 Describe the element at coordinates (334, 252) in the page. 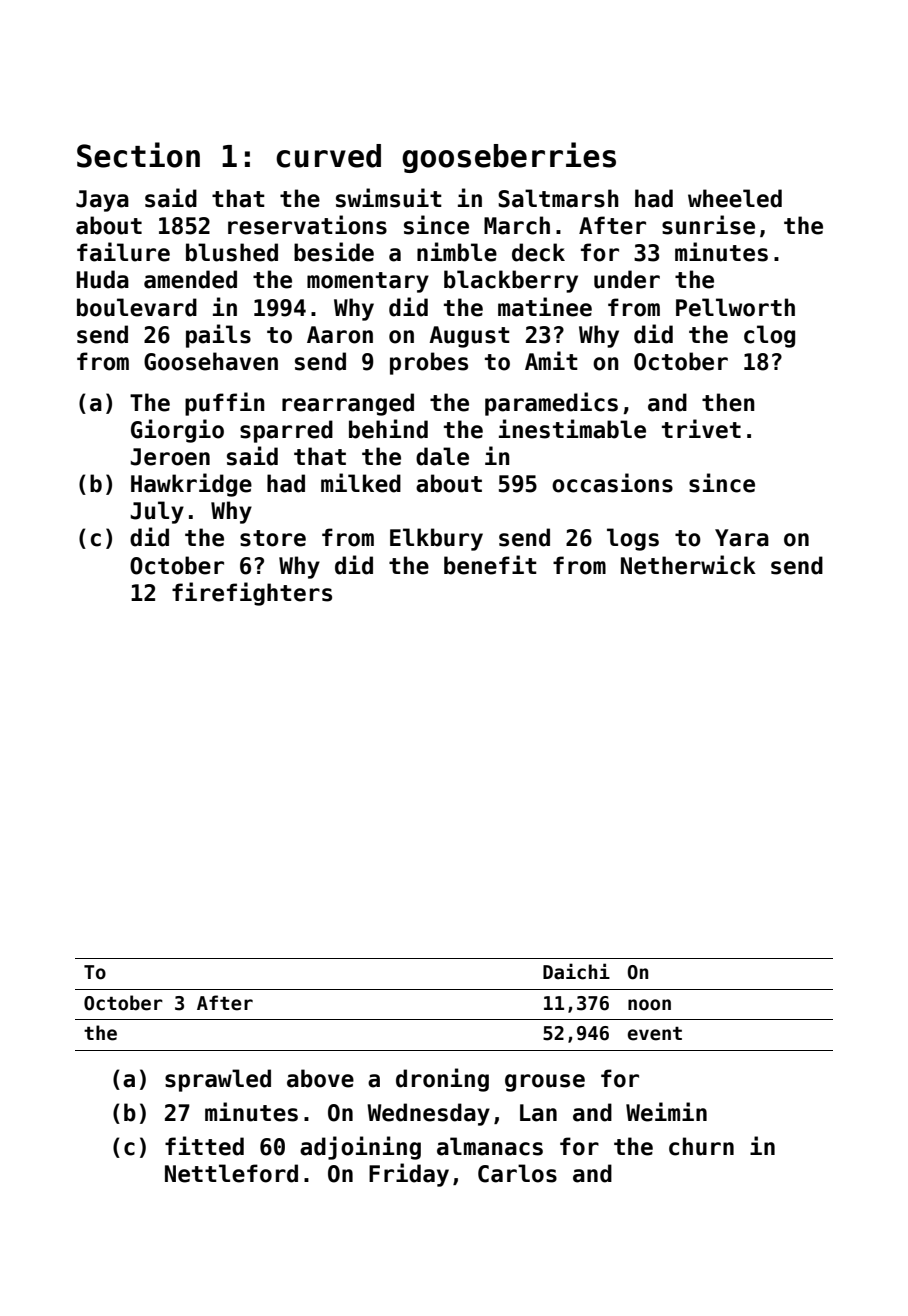

I see `beside` at that location.
